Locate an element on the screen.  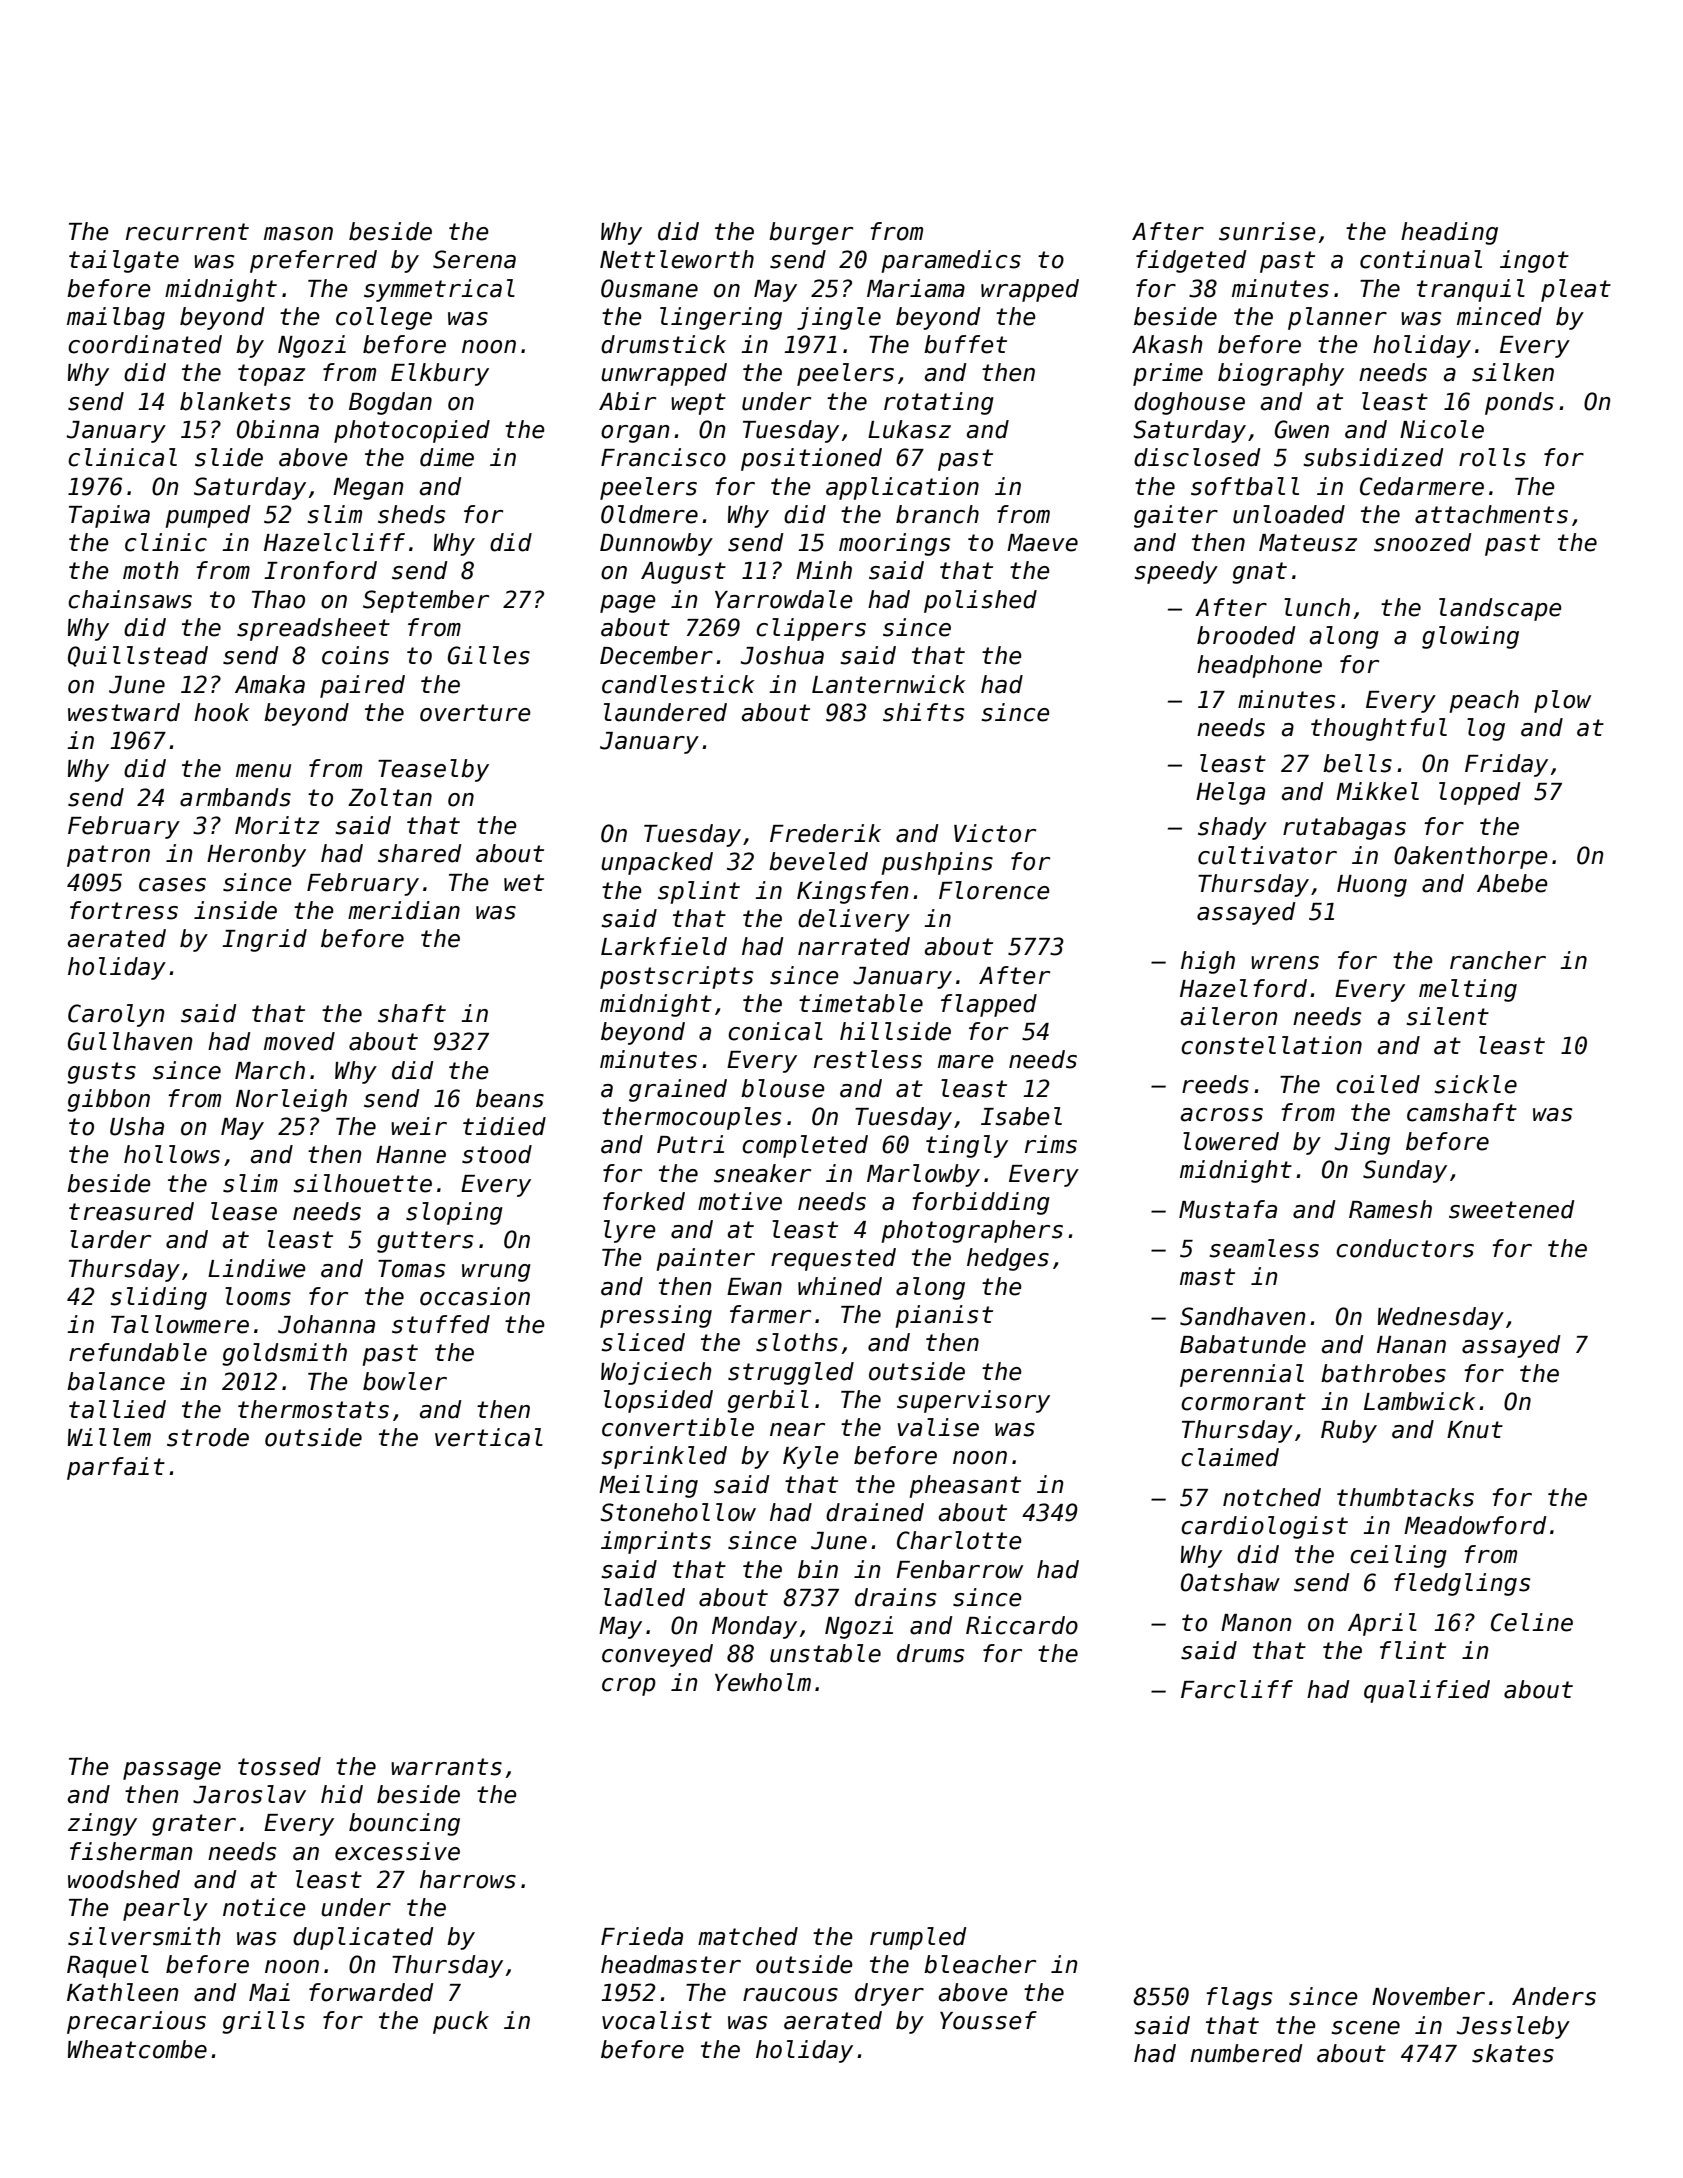
attachments is located at coordinates (1491, 514).
